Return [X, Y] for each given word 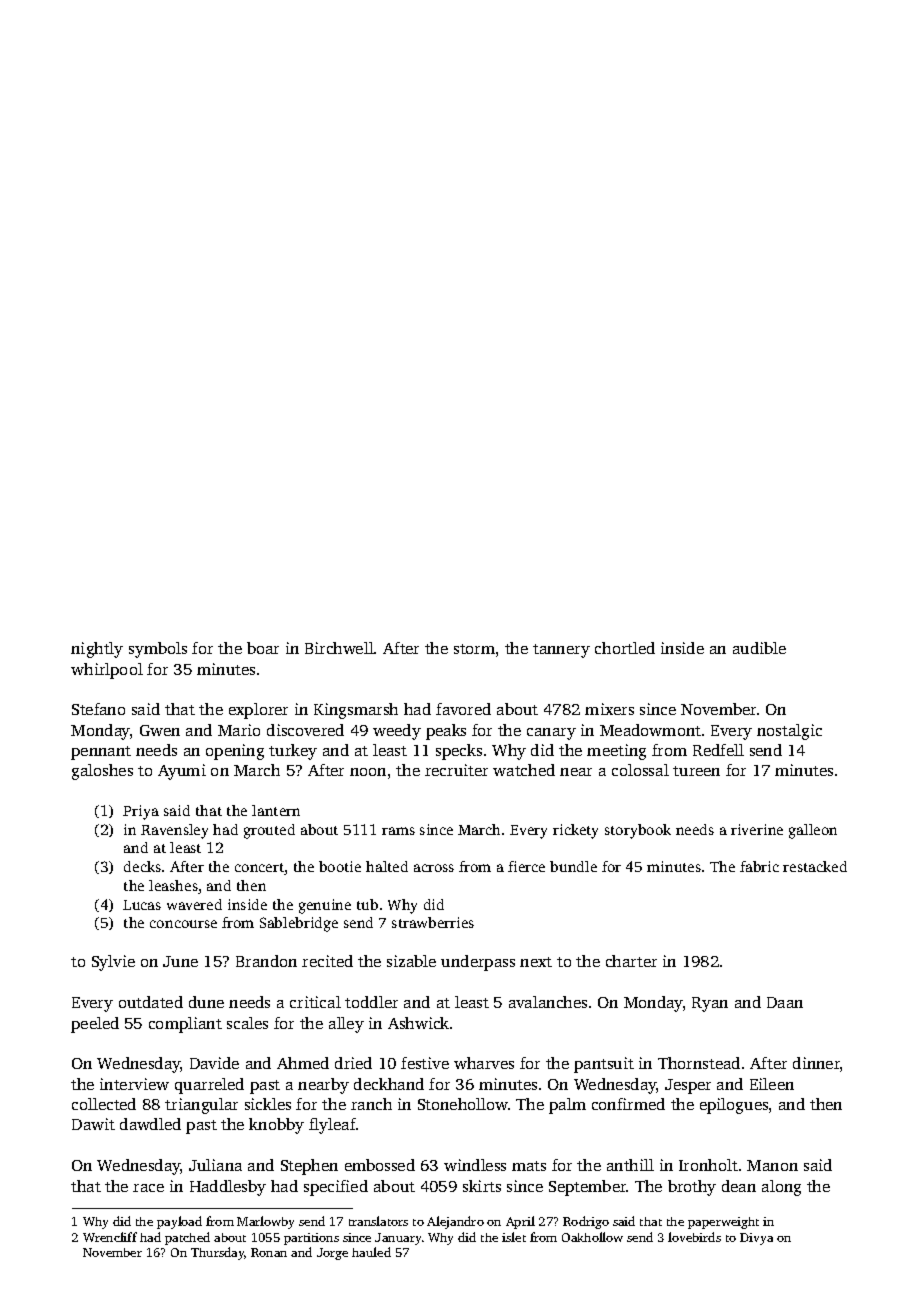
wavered [194, 904]
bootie [340, 866]
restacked [815, 866]
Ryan [710, 1004]
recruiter [456, 770]
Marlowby [265, 1222]
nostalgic [789, 732]
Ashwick [418, 1023]
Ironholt [708, 1165]
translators [378, 1221]
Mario [239, 730]
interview [134, 1084]
